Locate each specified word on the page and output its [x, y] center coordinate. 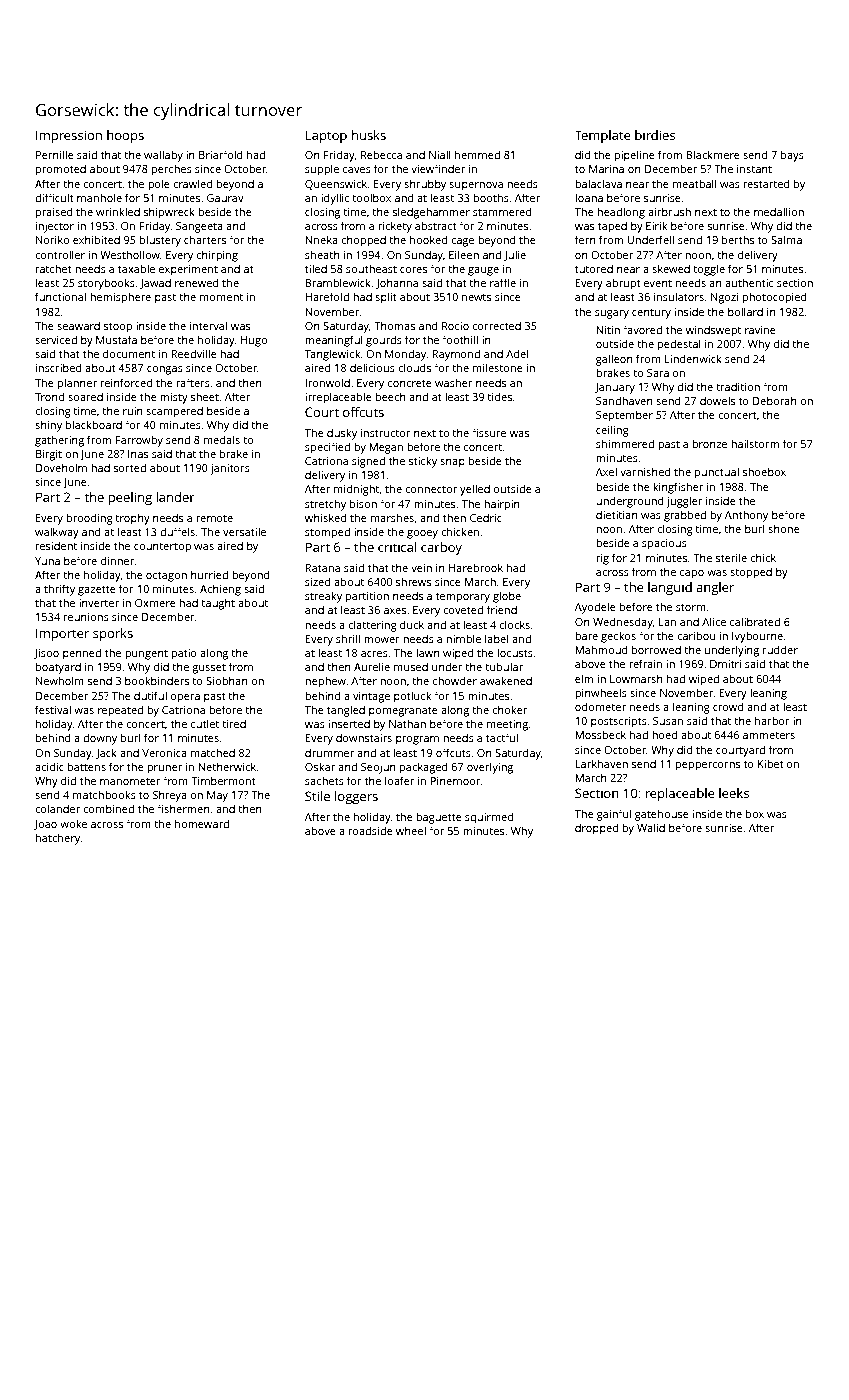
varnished [645, 471]
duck [412, 624]
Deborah [775, 400]
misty [174, 398]
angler [715, 588]
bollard [745, 311]
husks [369, 135]
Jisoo [46, 654]
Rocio [455, 326]
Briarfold [221, 154]
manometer [130, 781]
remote [214, 518]
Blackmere [713, 154]
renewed [197, 282]
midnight [356, 490]
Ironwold [327, 382]
